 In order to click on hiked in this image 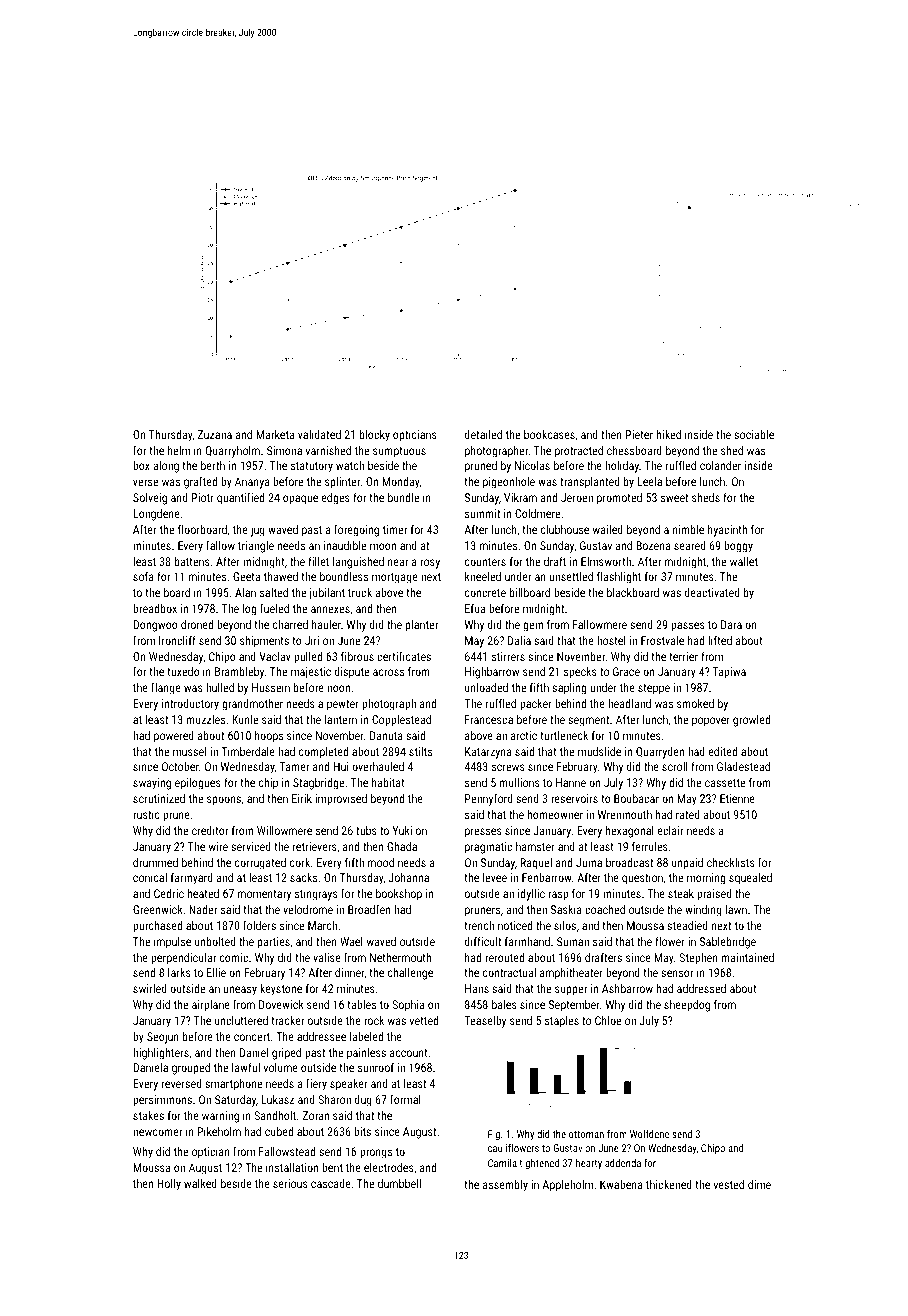, I will do `click(669, 434)`.
